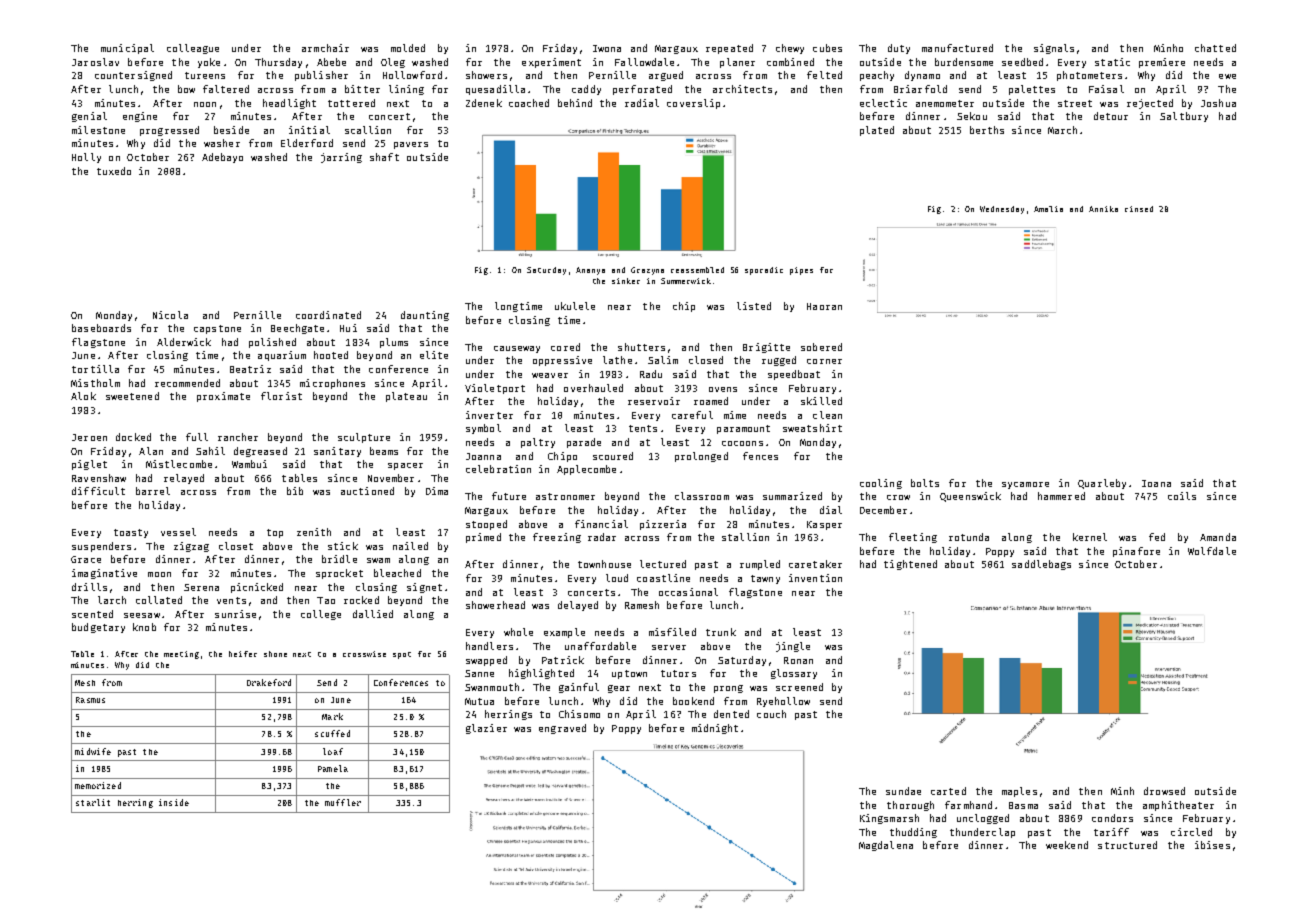 Image resolution: width=1308 pixels, height=924 pixels. I want to click on Nicola, so click(170, 315).
